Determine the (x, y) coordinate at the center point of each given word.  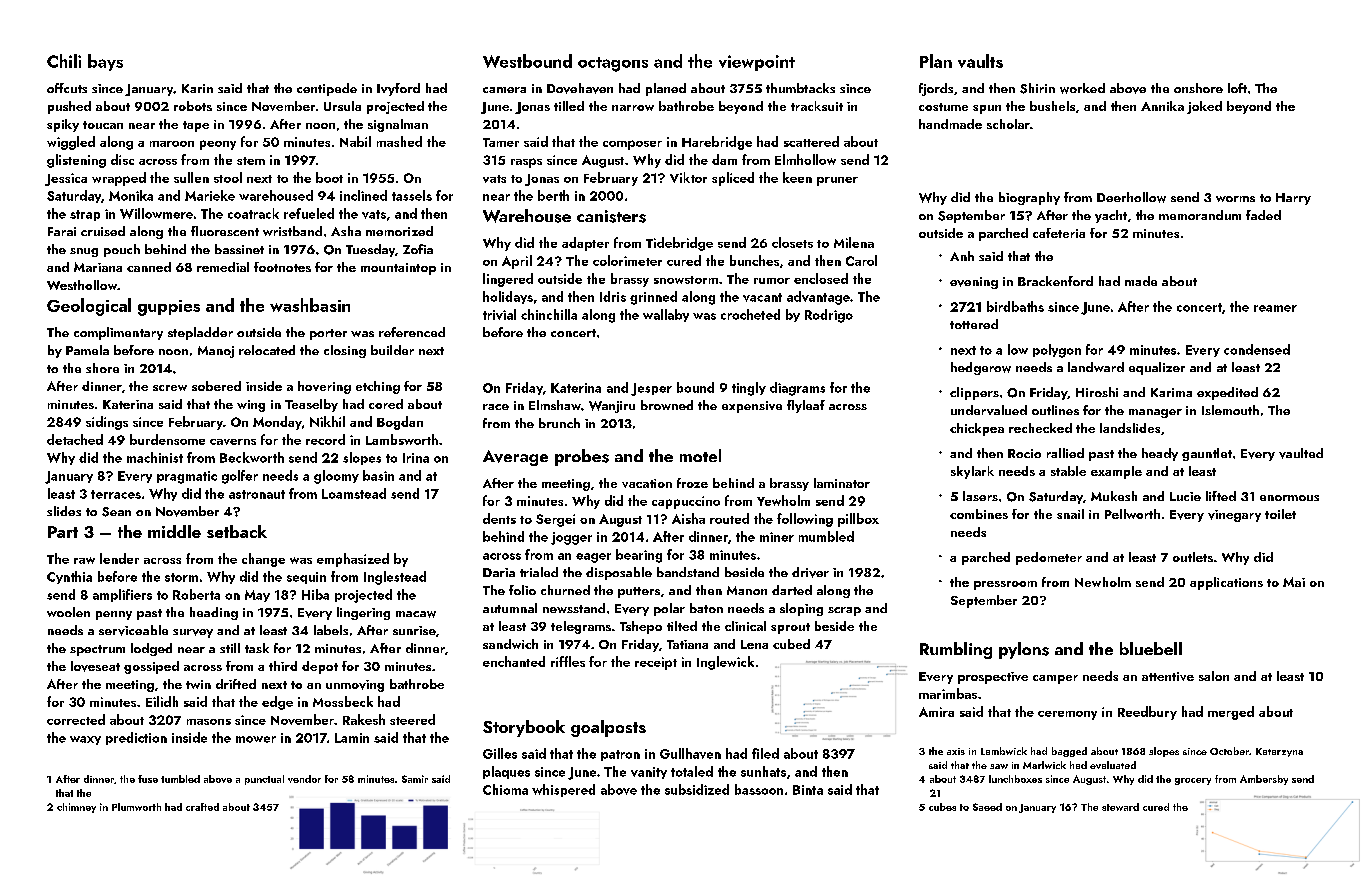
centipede (327, 89)
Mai (1294, 582)
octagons (613, 64)
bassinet (239, 249)
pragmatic (187, 477)
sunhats (763, 771)
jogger (571, 538)
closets (792, 242)
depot (320, 667)
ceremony (1067, 715)
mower (256, 739)
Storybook (524, 728)
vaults (980, 61)
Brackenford (1055, 281)
